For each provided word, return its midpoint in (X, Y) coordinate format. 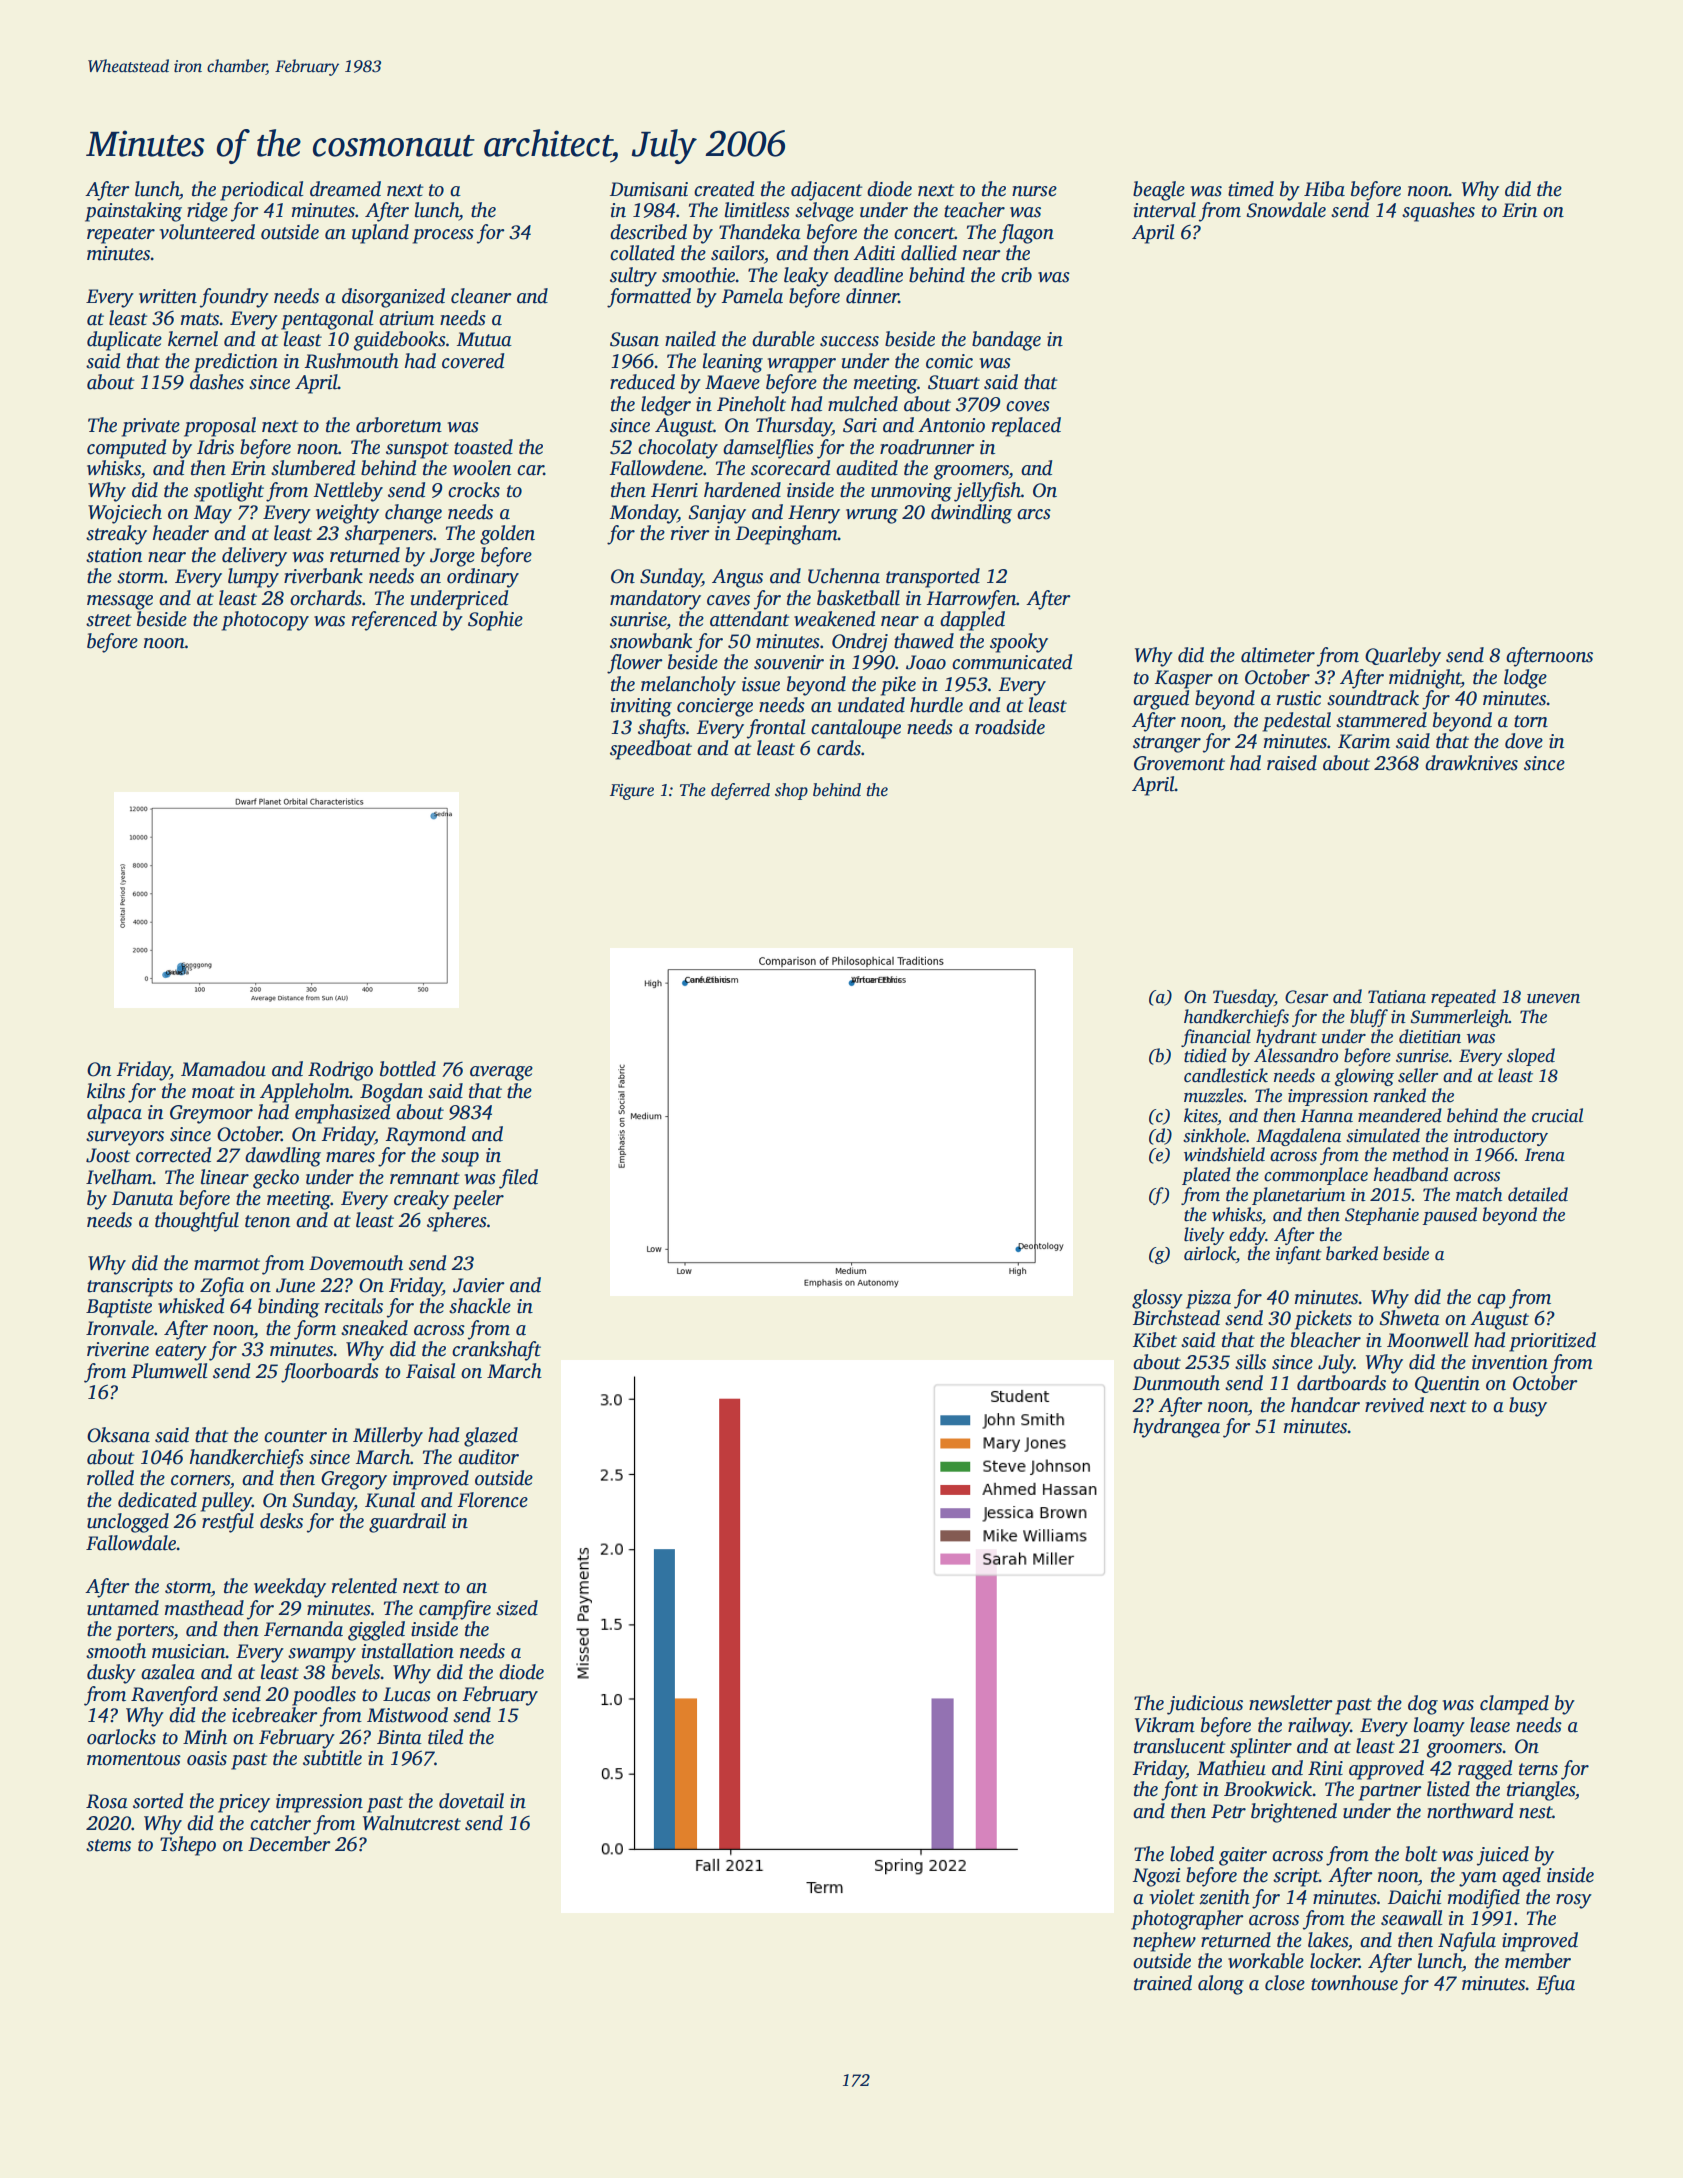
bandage (1006, 341)
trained (1163, 1983)
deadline (868, 275)
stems (108, 1845)
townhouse (1354, 1983)
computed (127, 449)
